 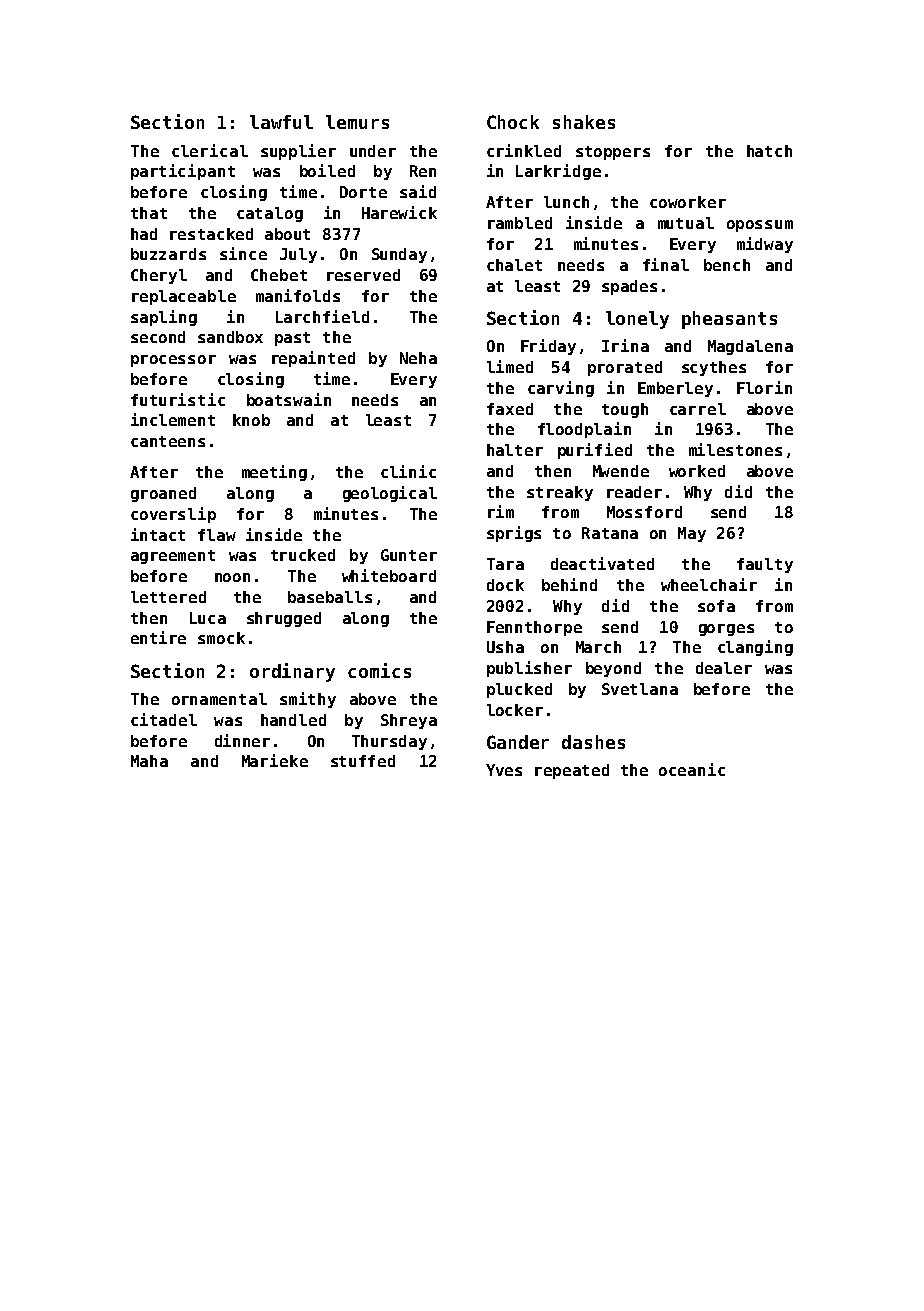 What do you see at coordinates (769, 151) in the screenshot?
I see `hatch` at bounding box center [769, 151].
